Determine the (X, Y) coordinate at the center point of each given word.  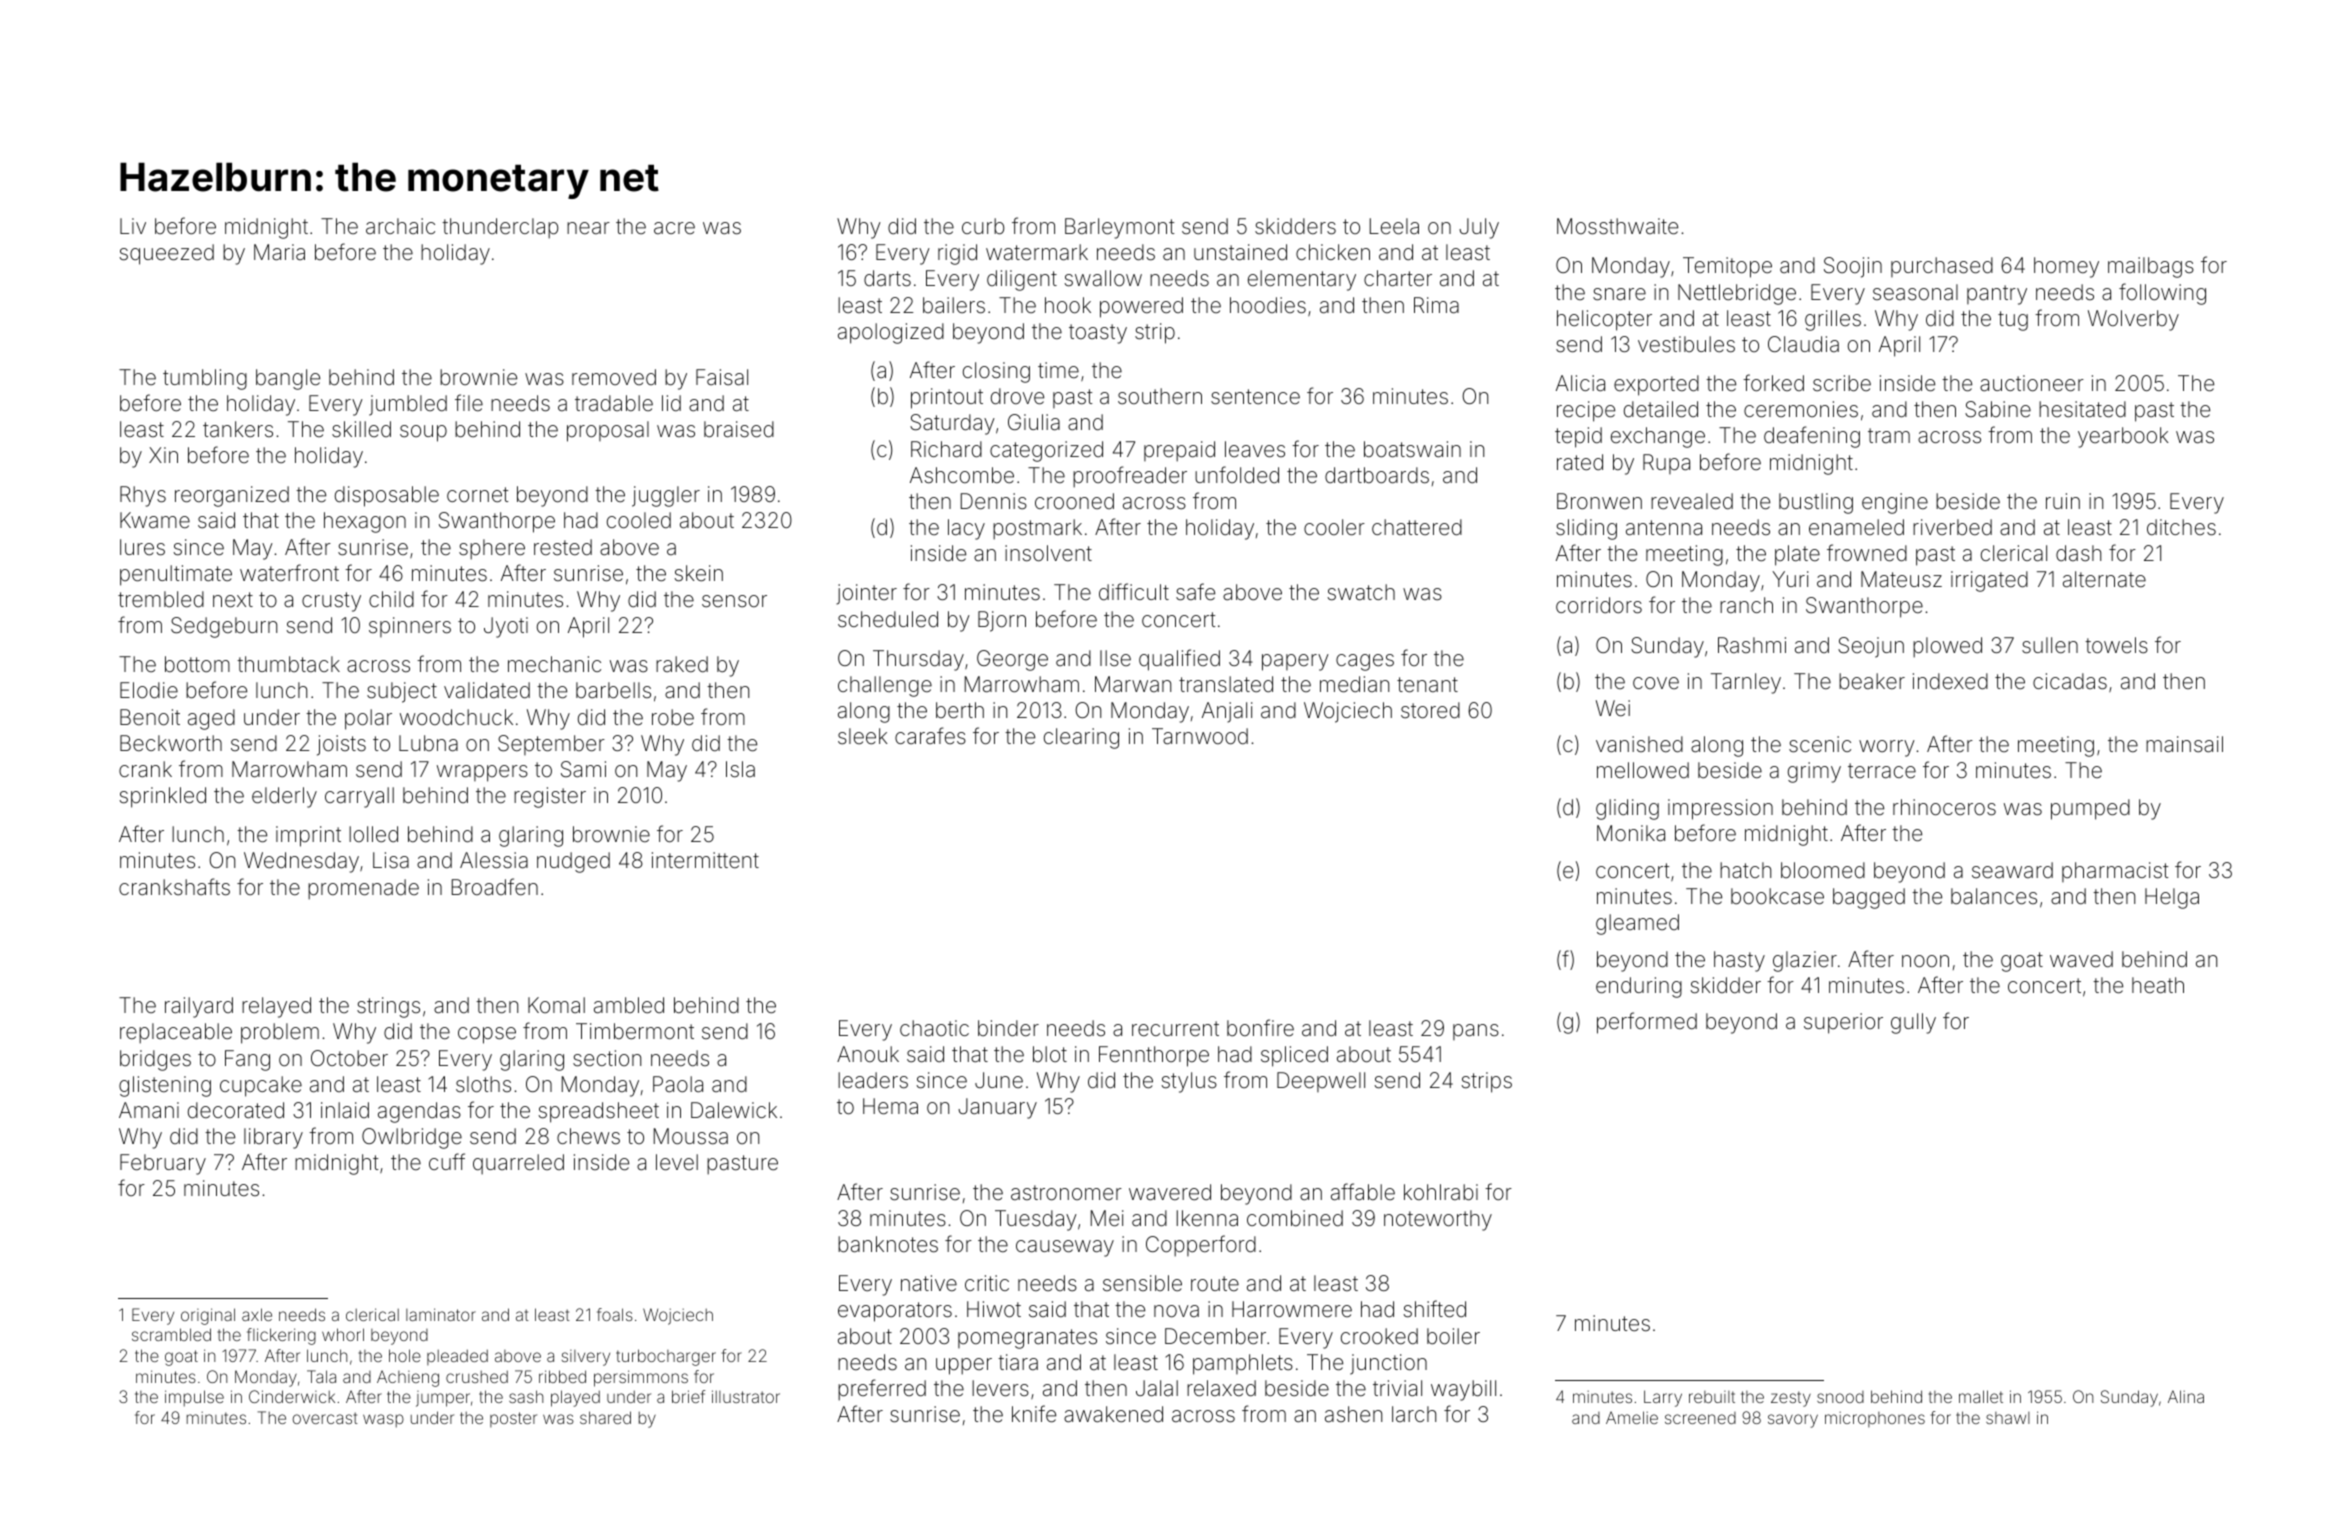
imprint (308, 836)
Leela (1394, 226)
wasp (383, 1421)
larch (1414, 1414)
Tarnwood (1200, 736)
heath (2158, 985)
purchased (1942, 267)
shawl (2008, 1418)
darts (887, 278)
